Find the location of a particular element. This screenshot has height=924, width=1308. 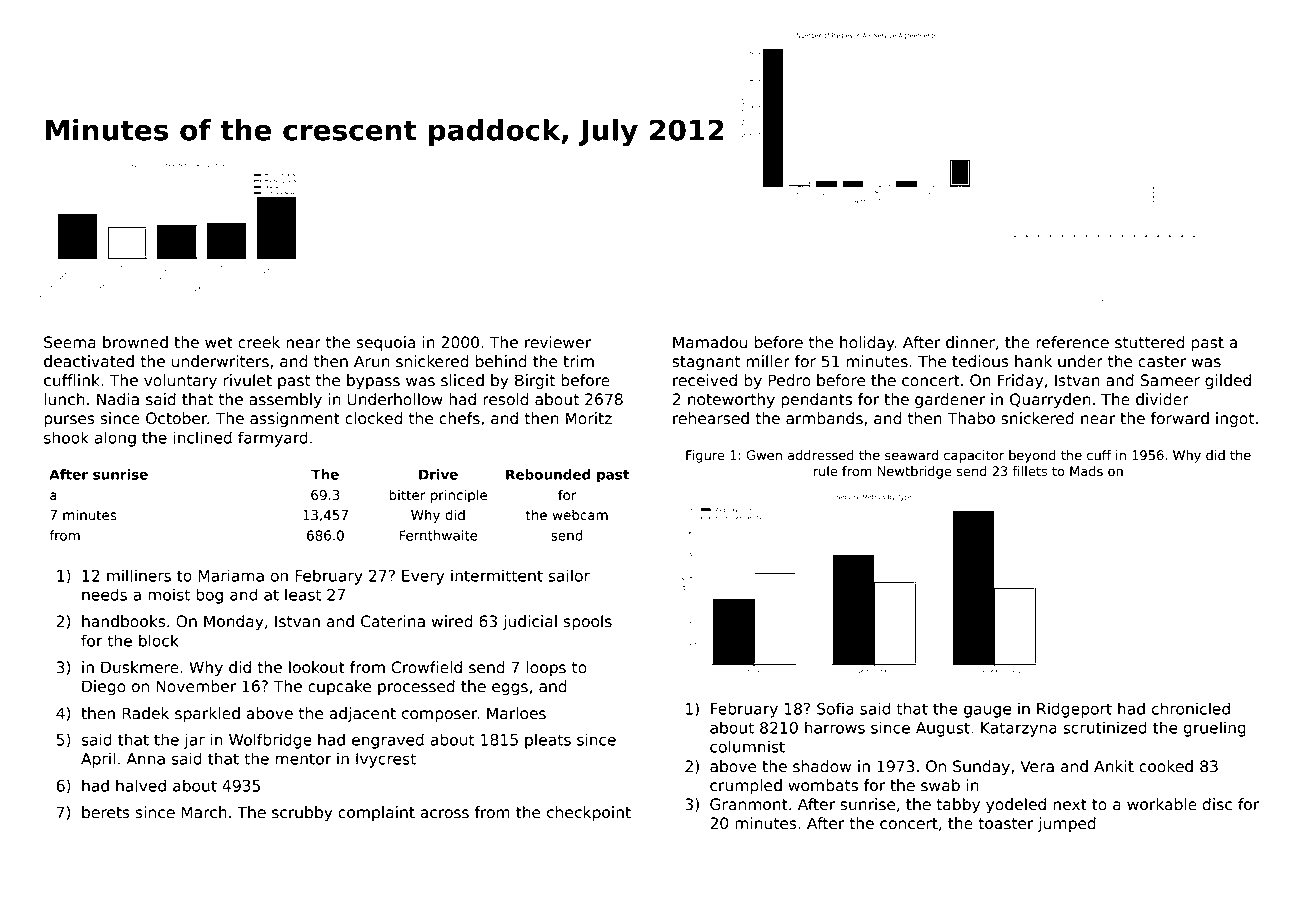

webcam is located at coordinates (580, 515).
